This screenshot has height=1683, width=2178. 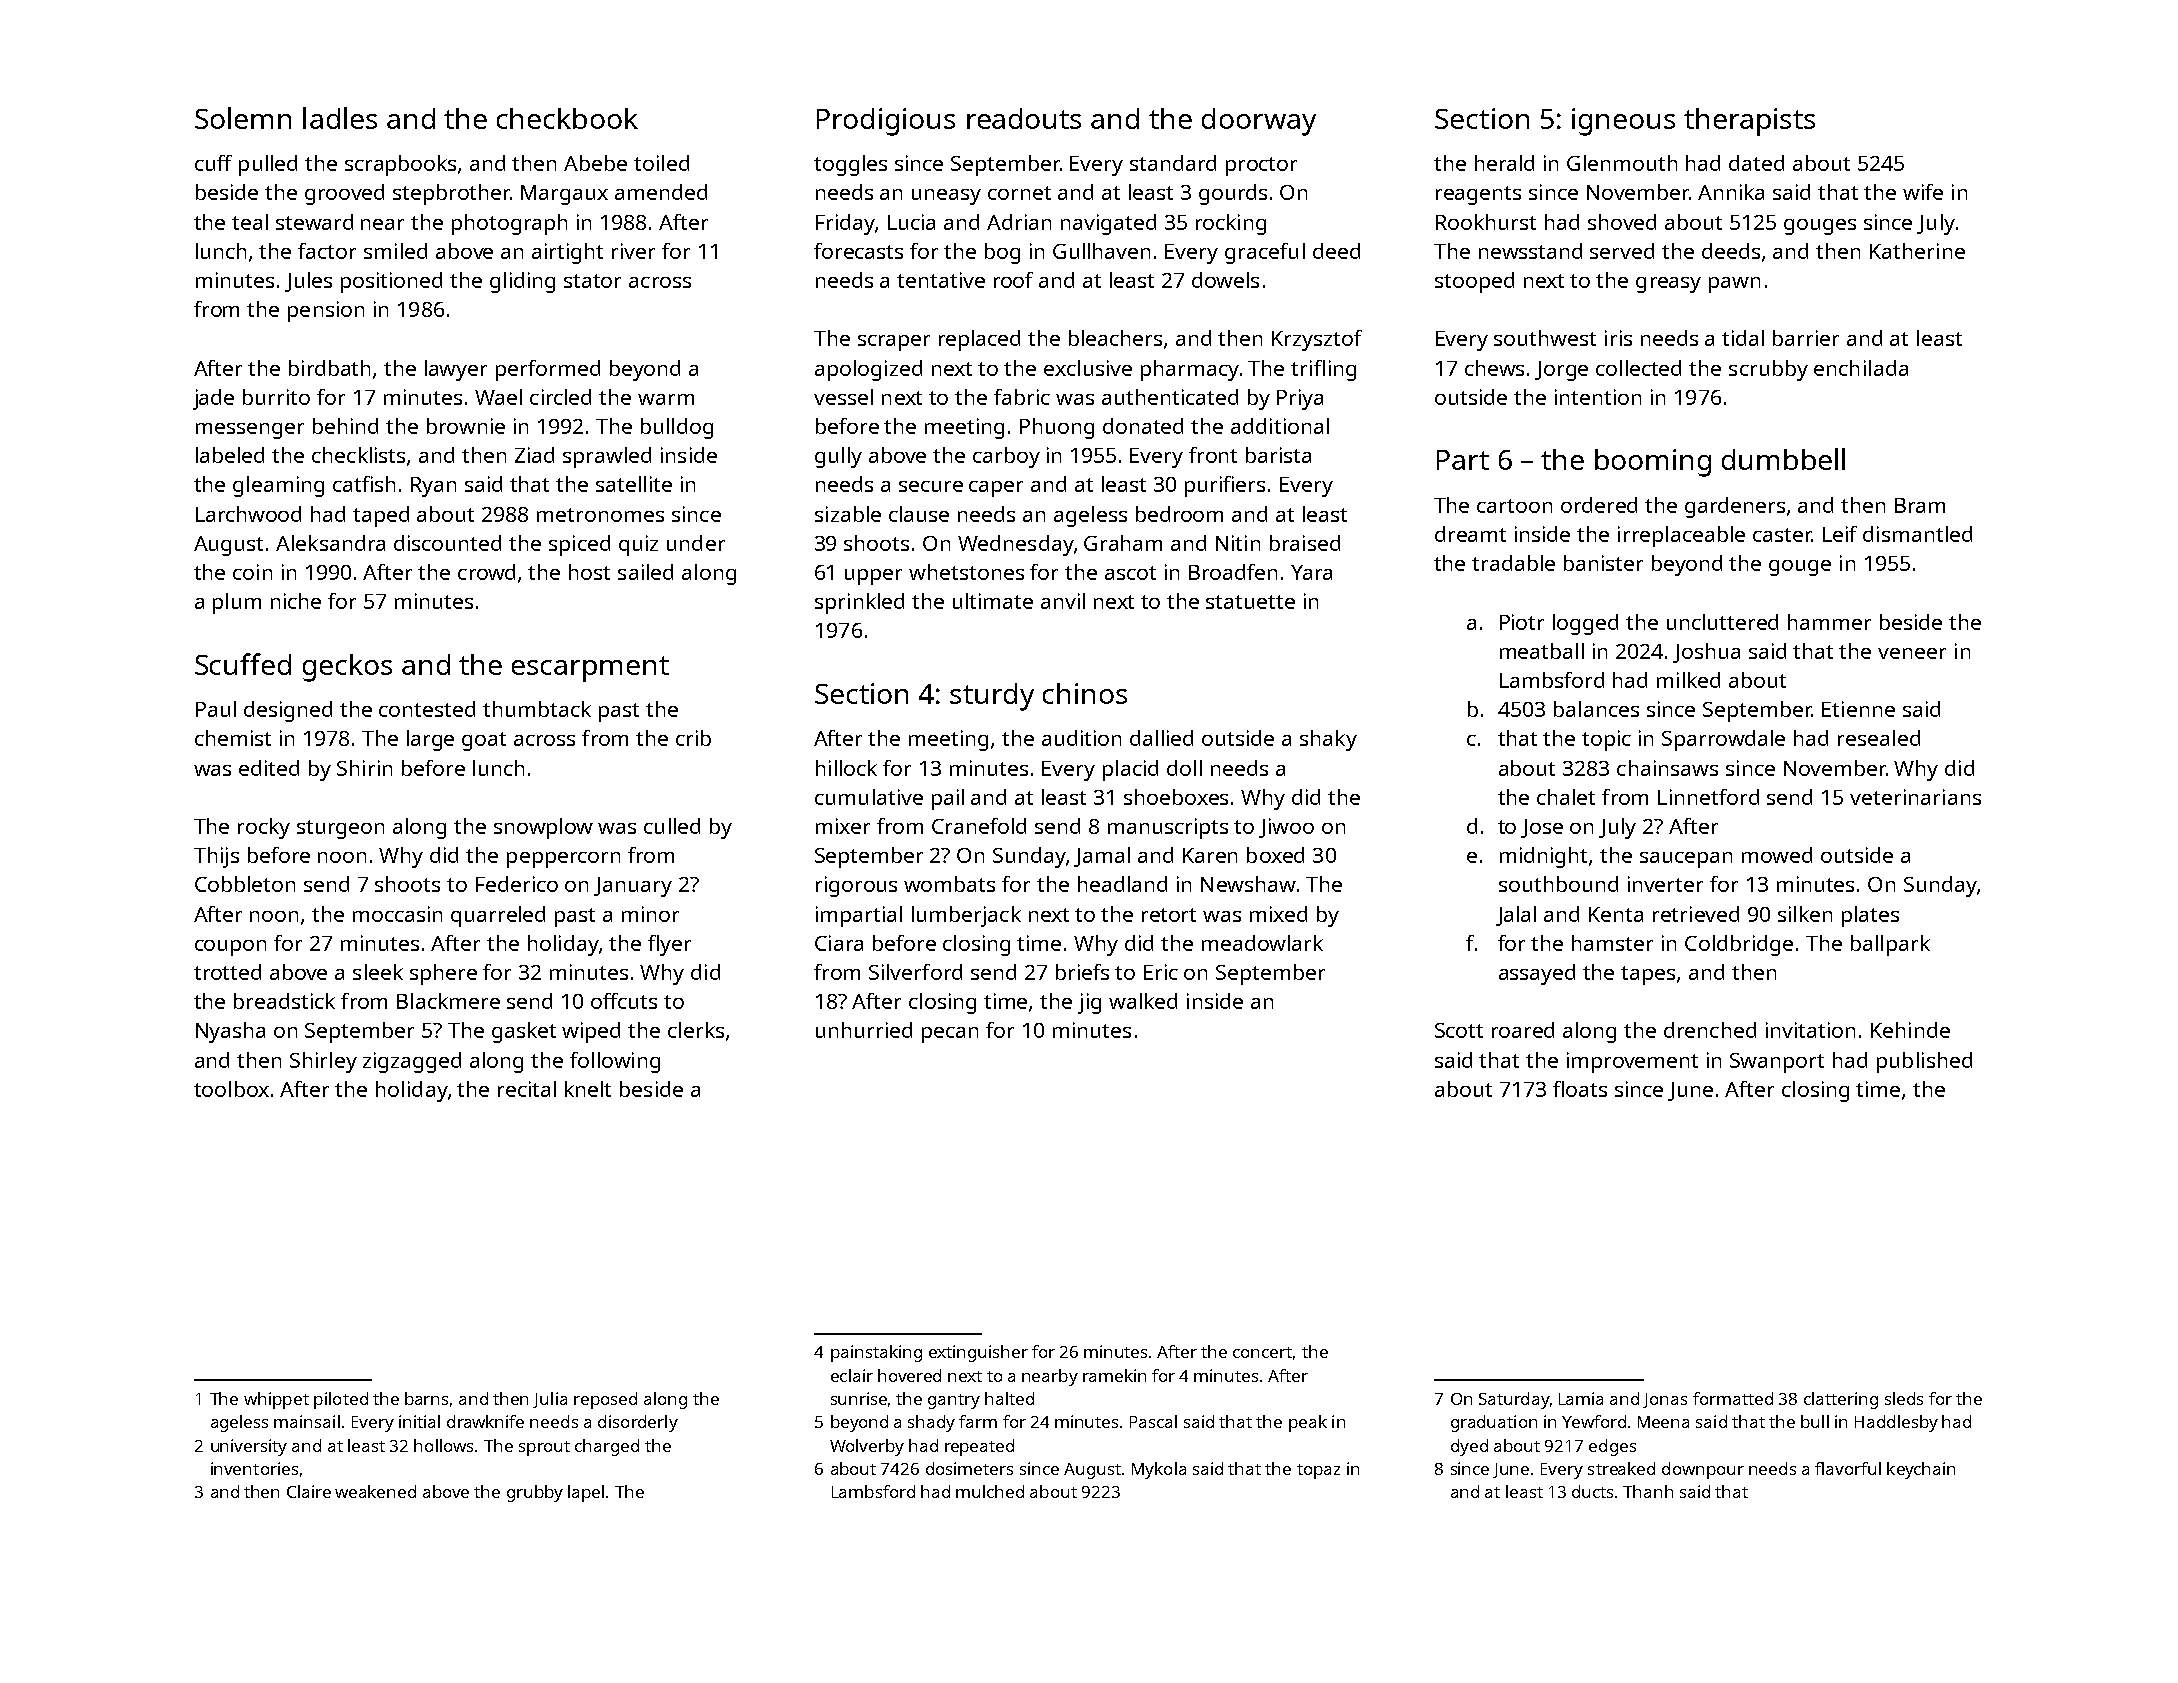 What do you see at coordinates (276, 1400) in the screenshot?
I see `whippet` at bounding box center [276, 1400].
